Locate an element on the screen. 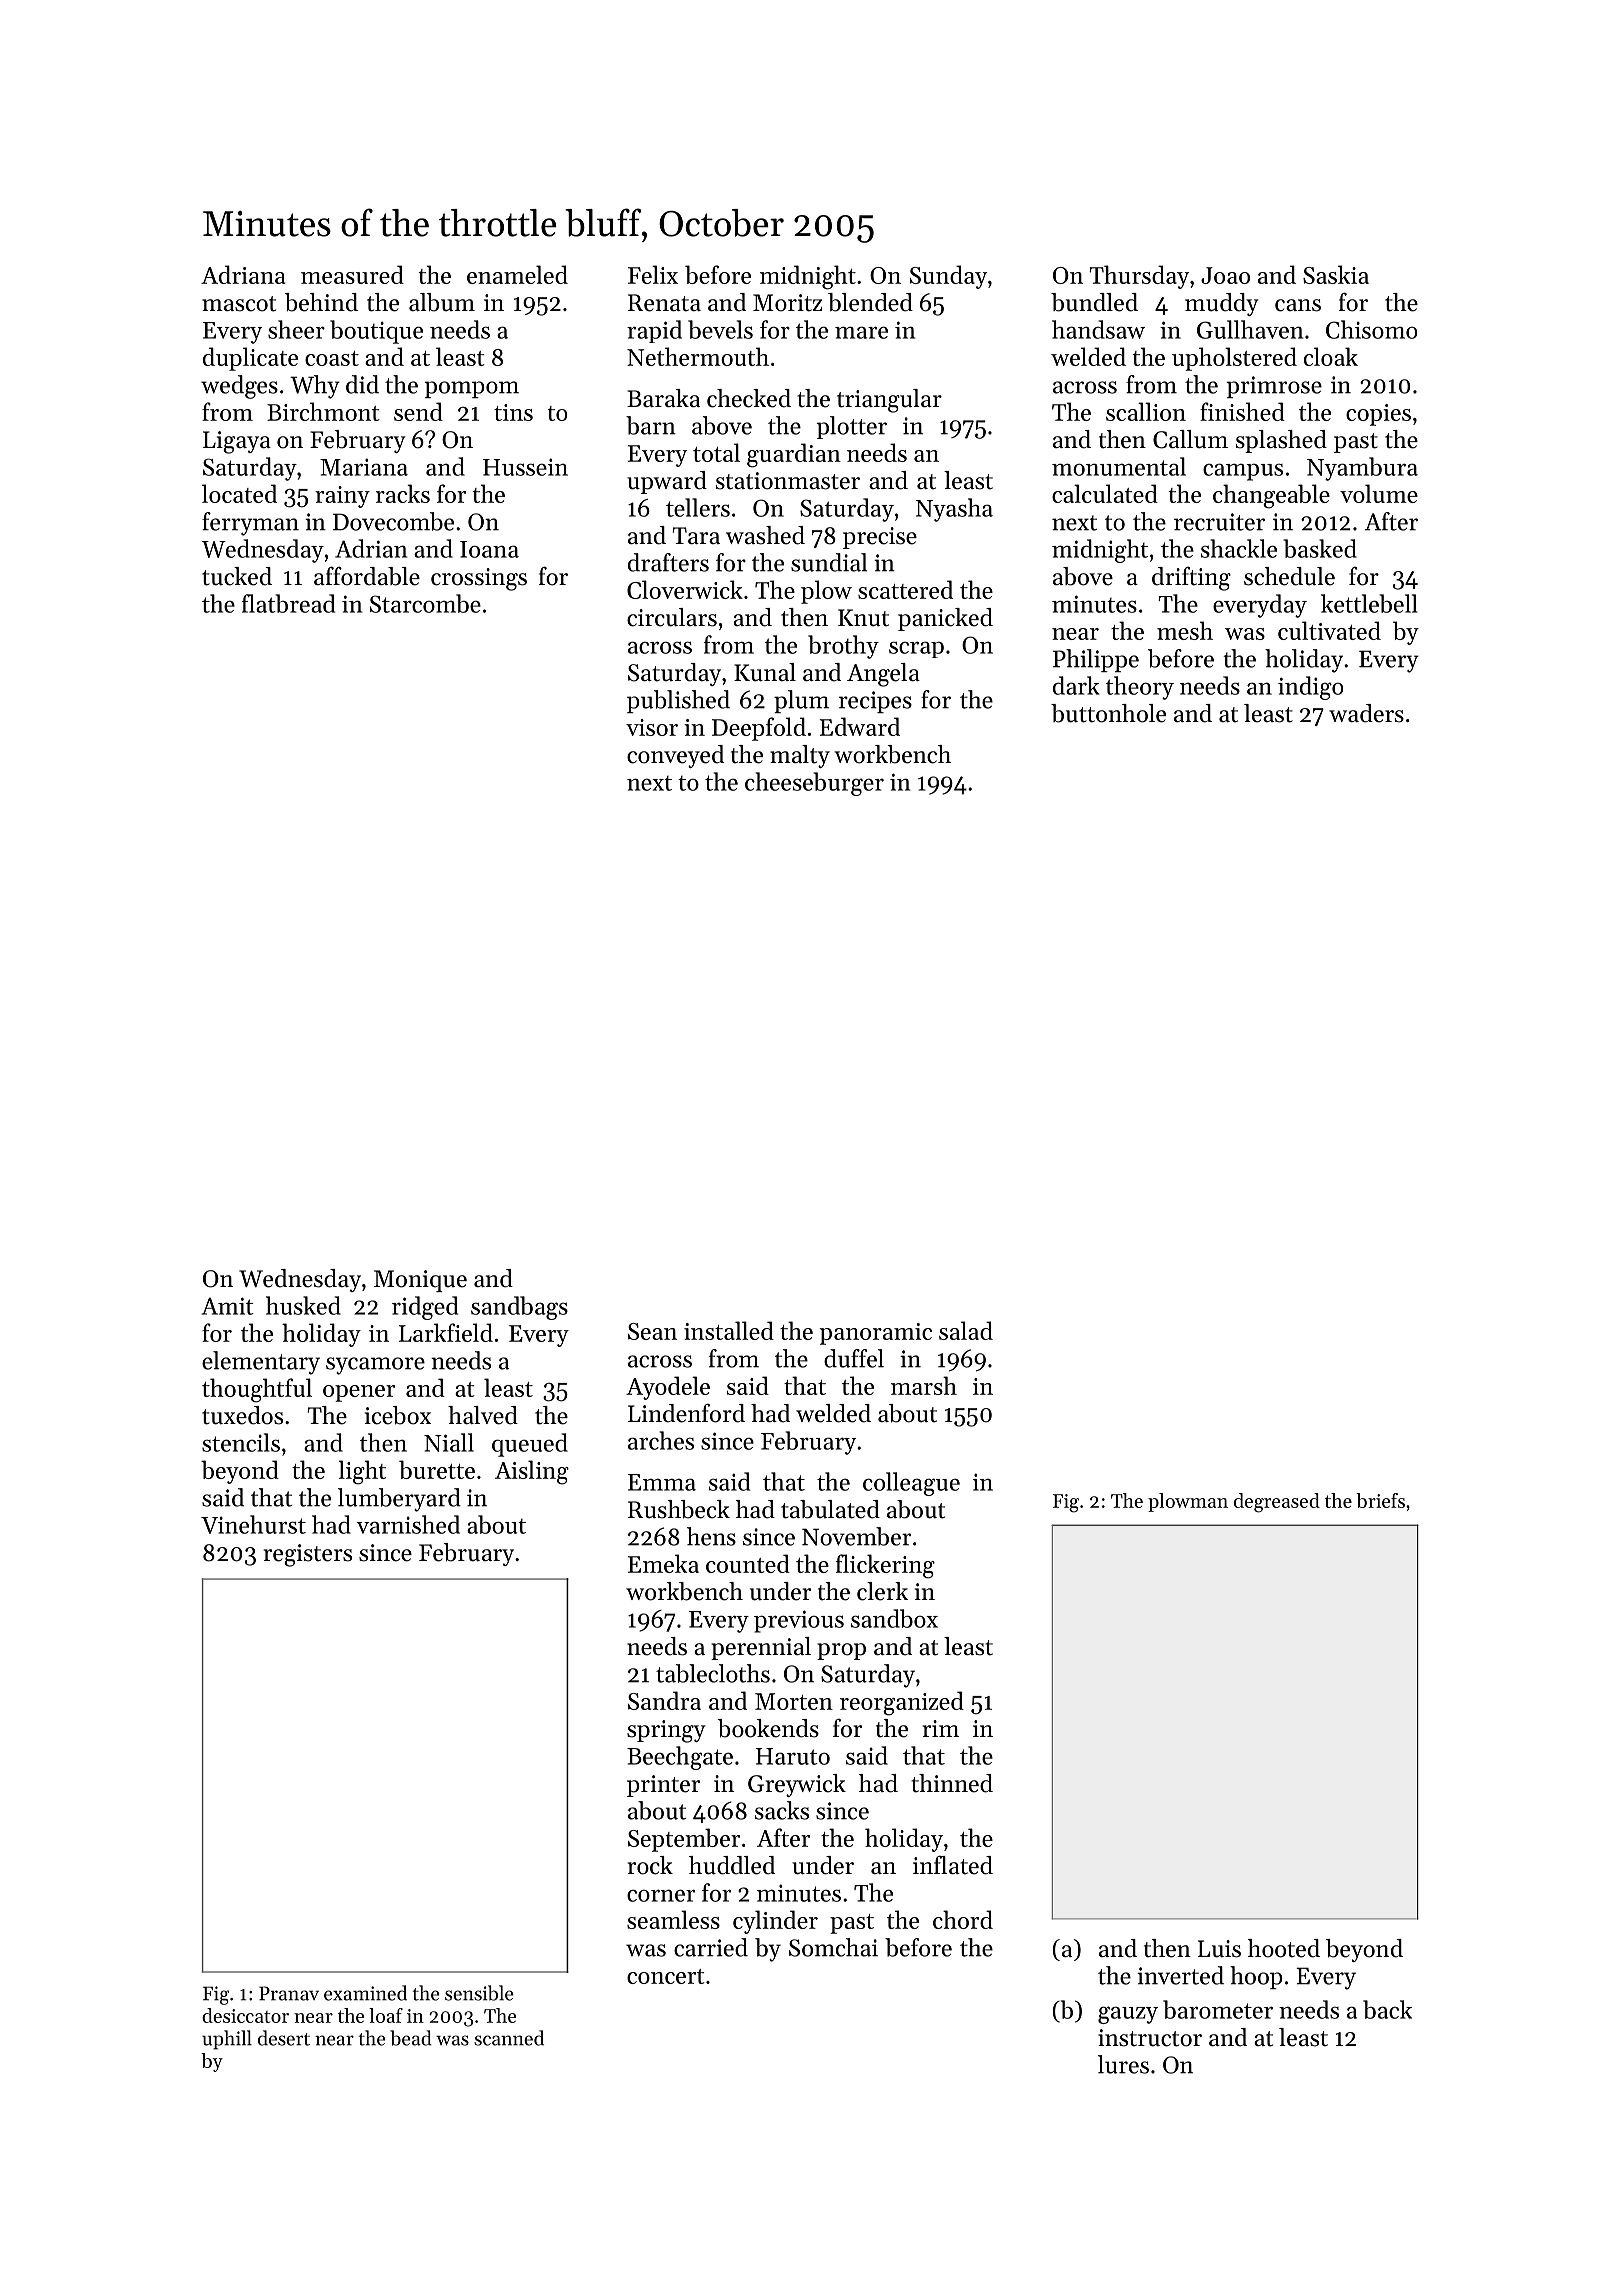 The height and width of the screenshot is (2292, 1620). circulars is located at coordinates (672, 617).
